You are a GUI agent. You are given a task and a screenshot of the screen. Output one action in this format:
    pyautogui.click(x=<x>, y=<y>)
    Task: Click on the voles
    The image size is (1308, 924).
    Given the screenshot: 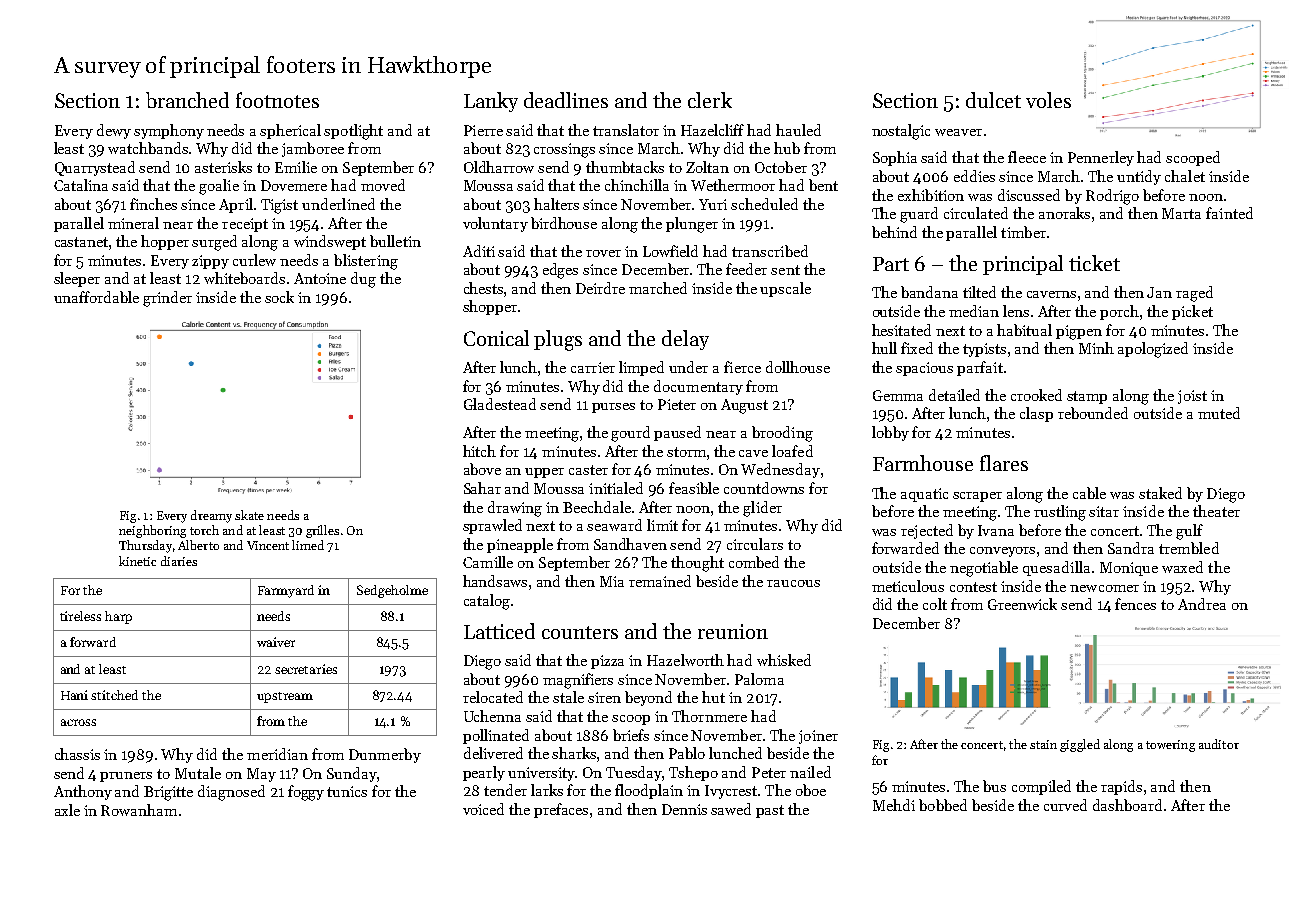 What is the action you would take?
    pyautogui.click(x=1048, y=100)
